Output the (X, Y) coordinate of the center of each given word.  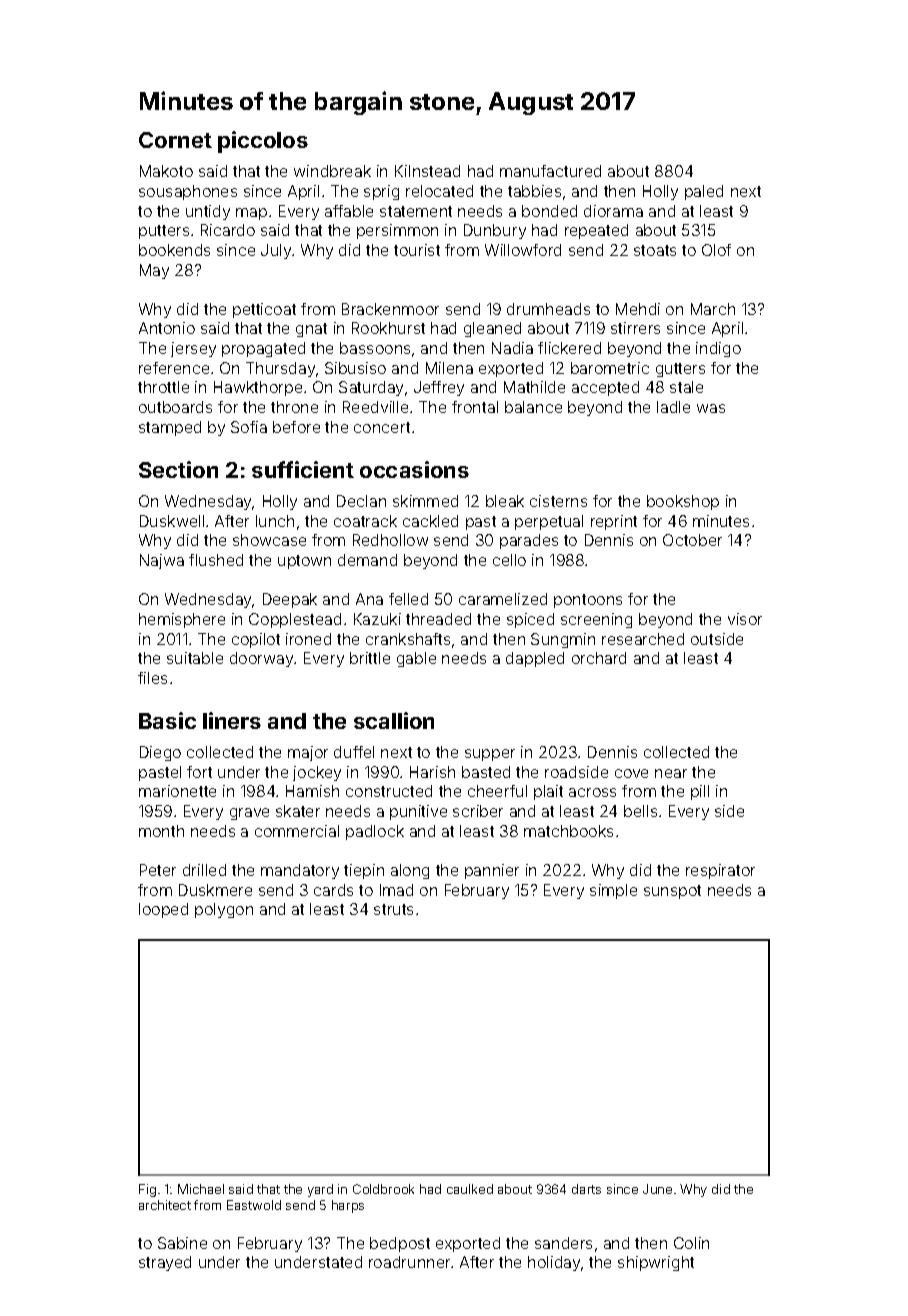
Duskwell (172, 521)
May (154, 271)
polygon (224, 910)
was (711, 408)
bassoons (375, 348)
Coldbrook (383, 1189)
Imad (396, 890)
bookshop (683, 502)
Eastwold (254, 1205)
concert (382, 427)
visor (745, 619)
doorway (261, 659)
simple (613, 891)
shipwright (656, 1263)
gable (416, 659)
